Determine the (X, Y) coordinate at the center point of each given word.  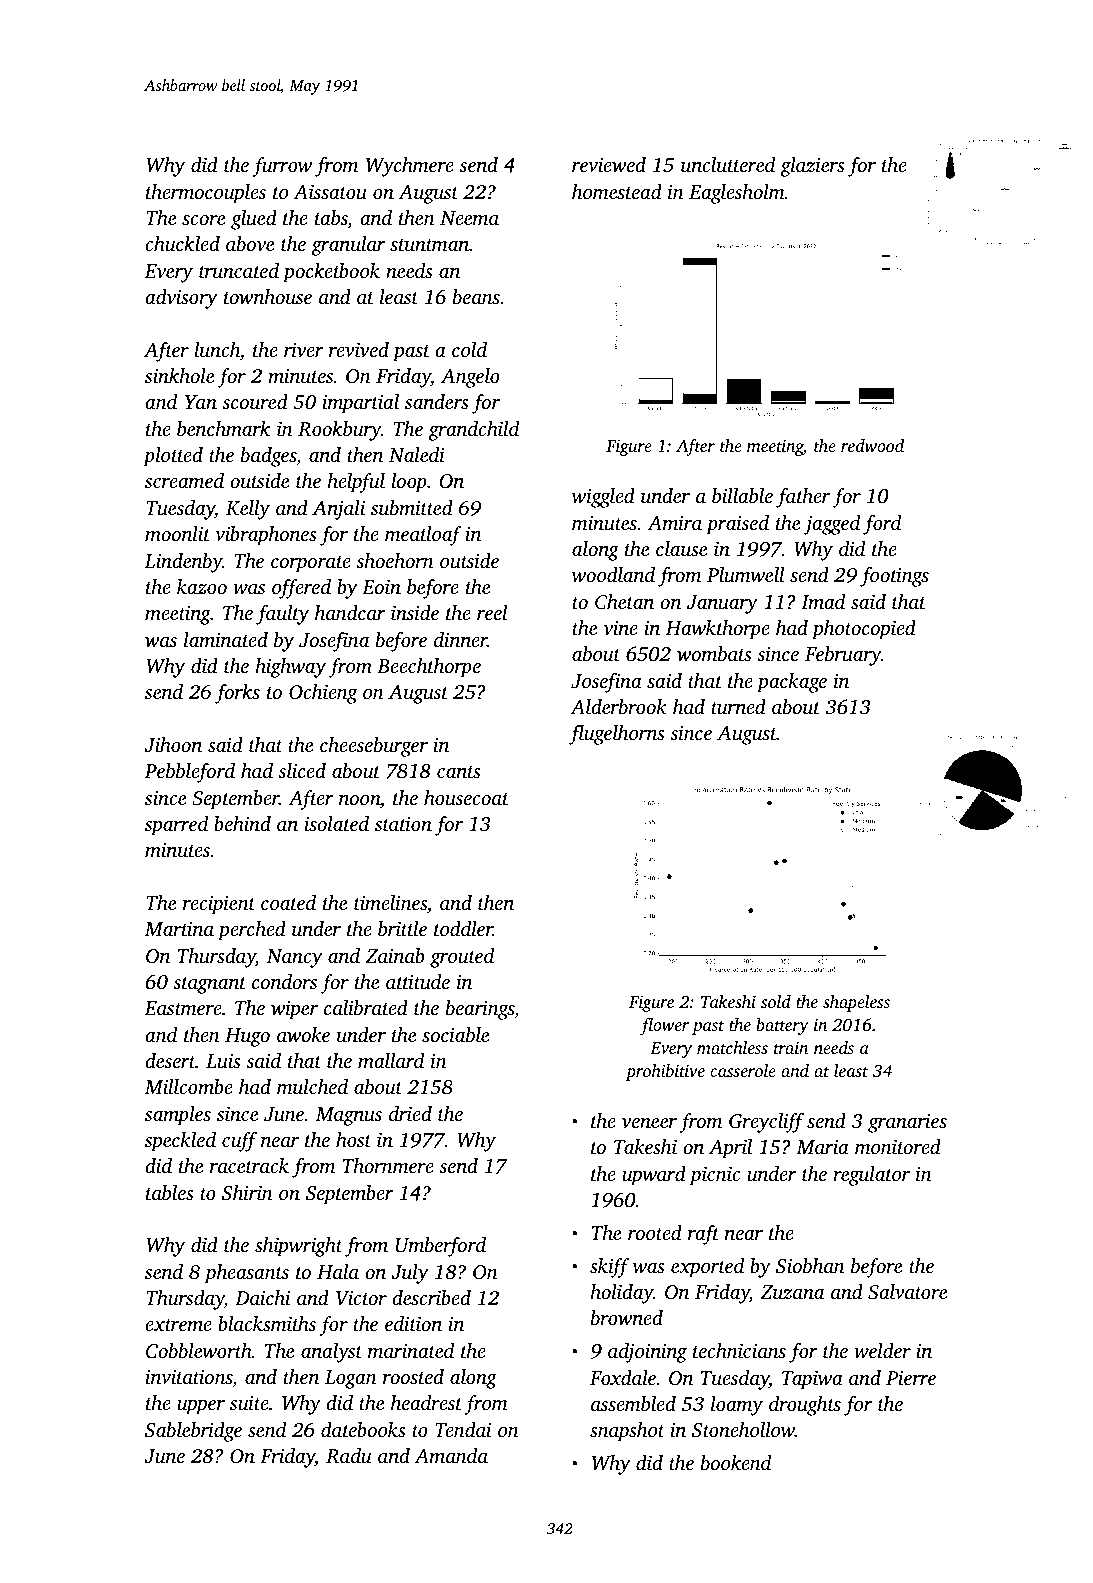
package (792, 683)
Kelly (248, 510)
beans (476, 296)
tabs (331, 219)
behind (242, 823)
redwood (872, 445)
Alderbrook (618, 706)
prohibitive (665, 1072)
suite (249, 1403)
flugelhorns (617, 735)
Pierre (911, 1378)
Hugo (247, 1037)
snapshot (627, 1432)
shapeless (856, 1003)
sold (776, 1001)
